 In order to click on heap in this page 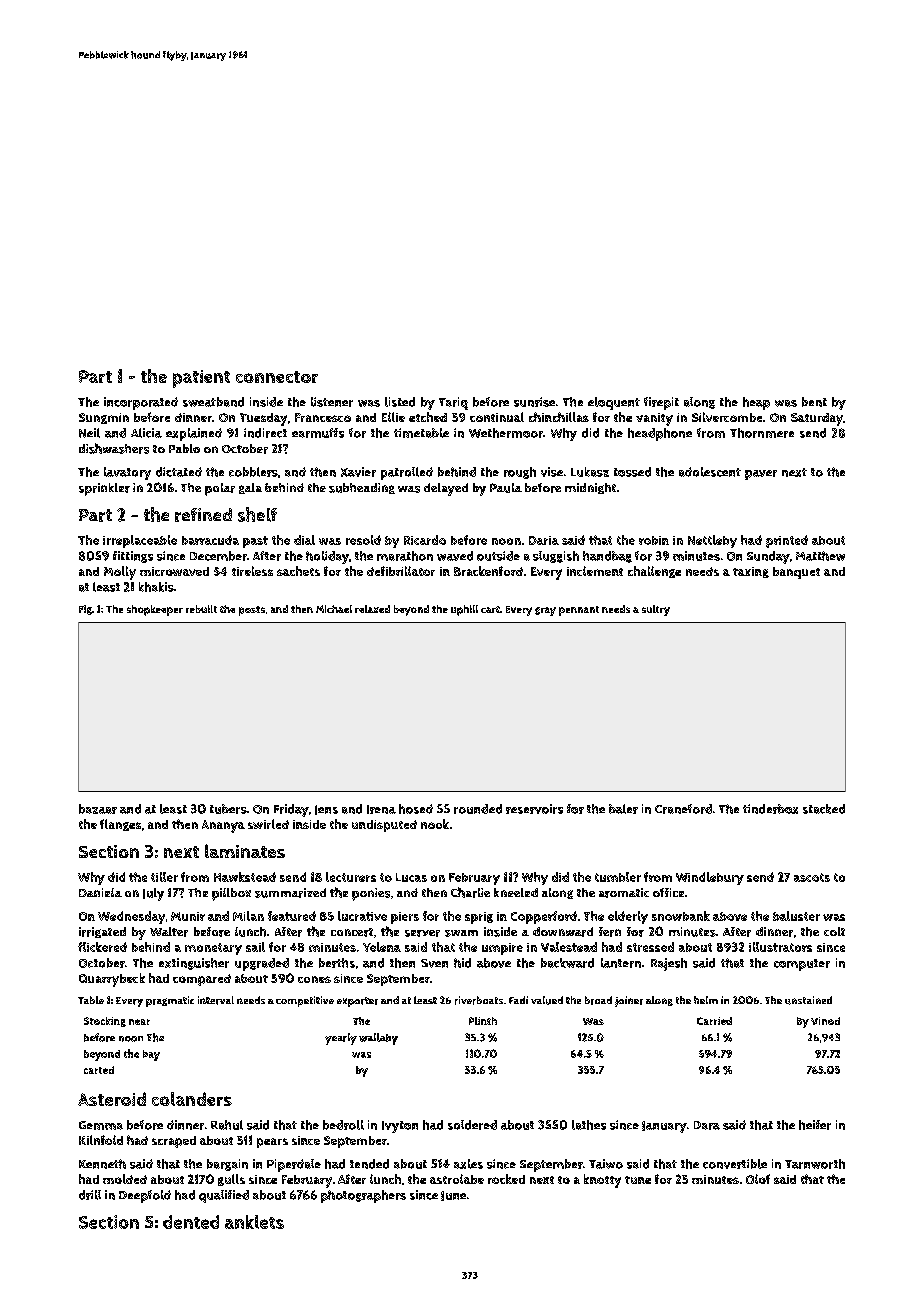, I will do `click(756, 403)`.
